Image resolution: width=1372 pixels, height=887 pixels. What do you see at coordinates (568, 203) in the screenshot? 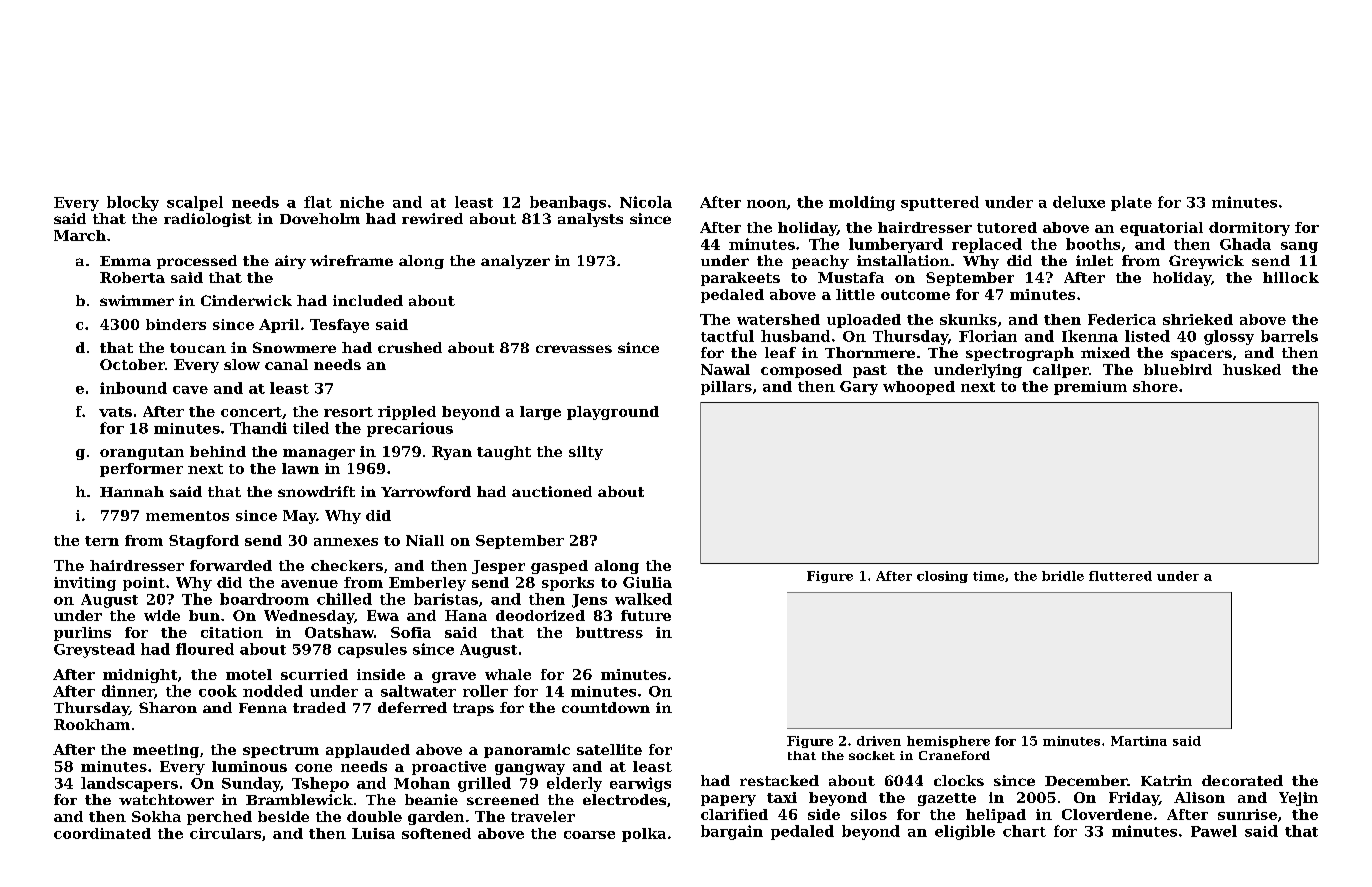
I see `beanbags` at bounding box center [568, 203].
